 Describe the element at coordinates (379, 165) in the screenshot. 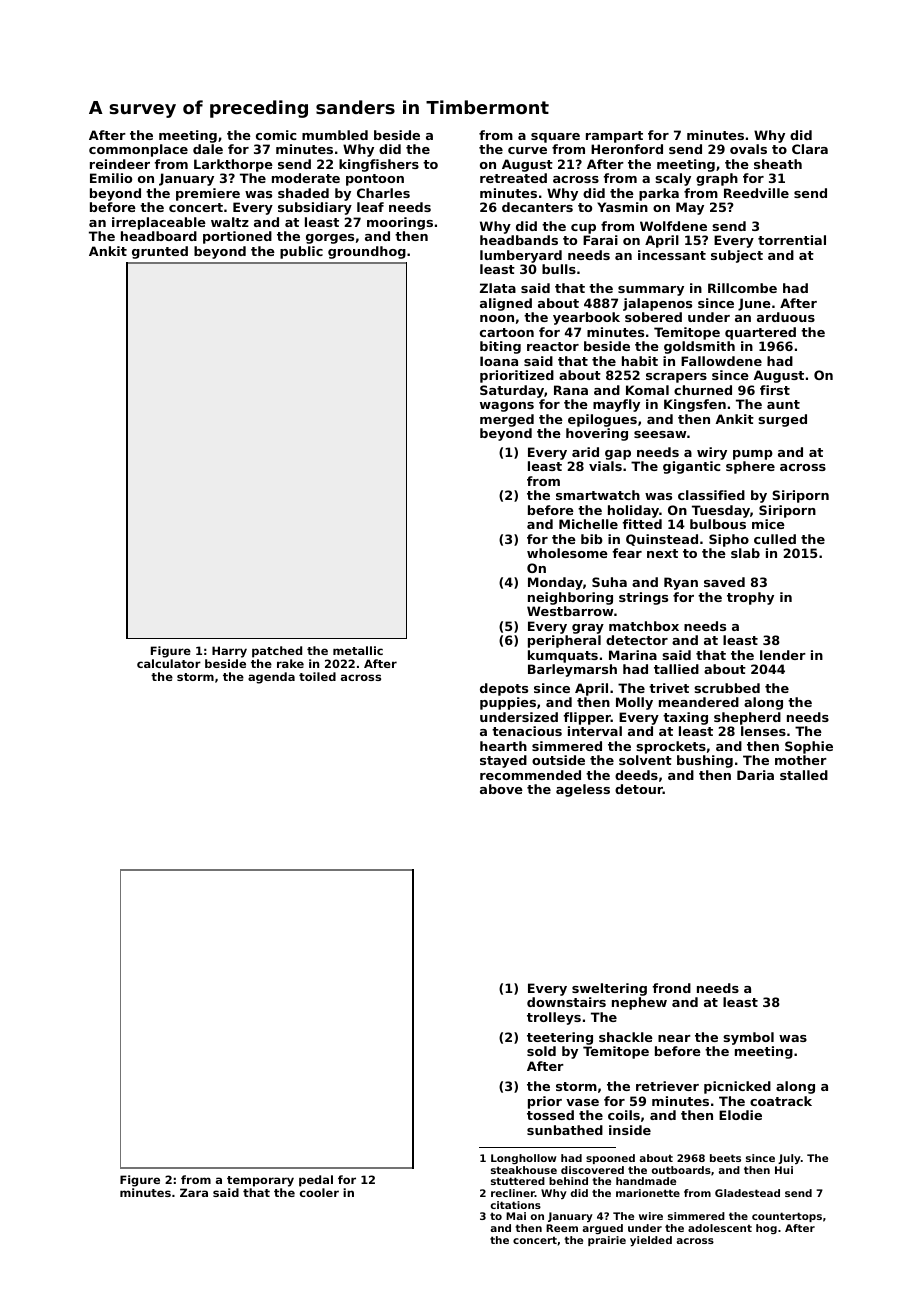

I see `kingfishers` at that location.
